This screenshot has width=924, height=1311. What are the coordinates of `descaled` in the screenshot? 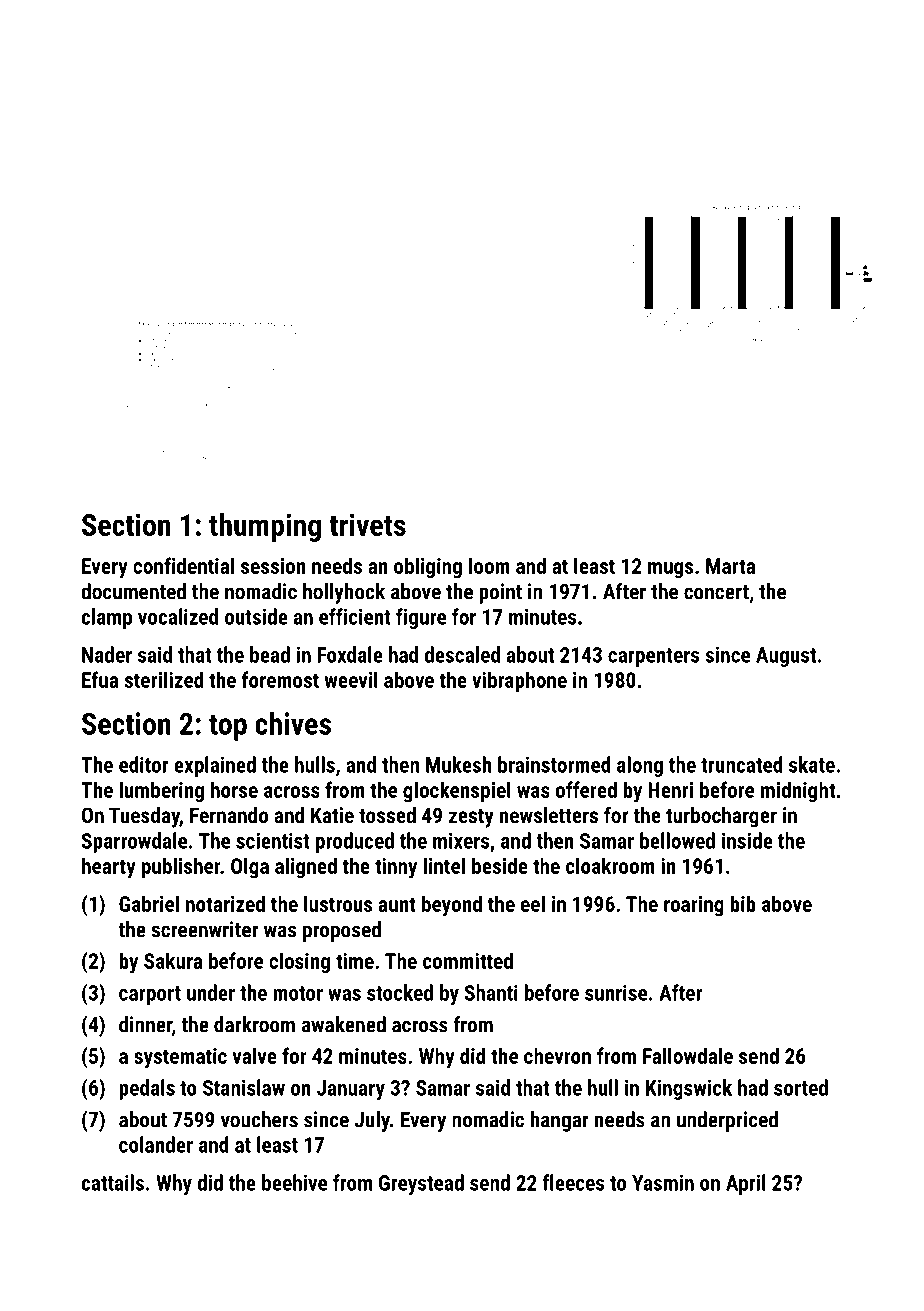 It's located at (462, 654).
